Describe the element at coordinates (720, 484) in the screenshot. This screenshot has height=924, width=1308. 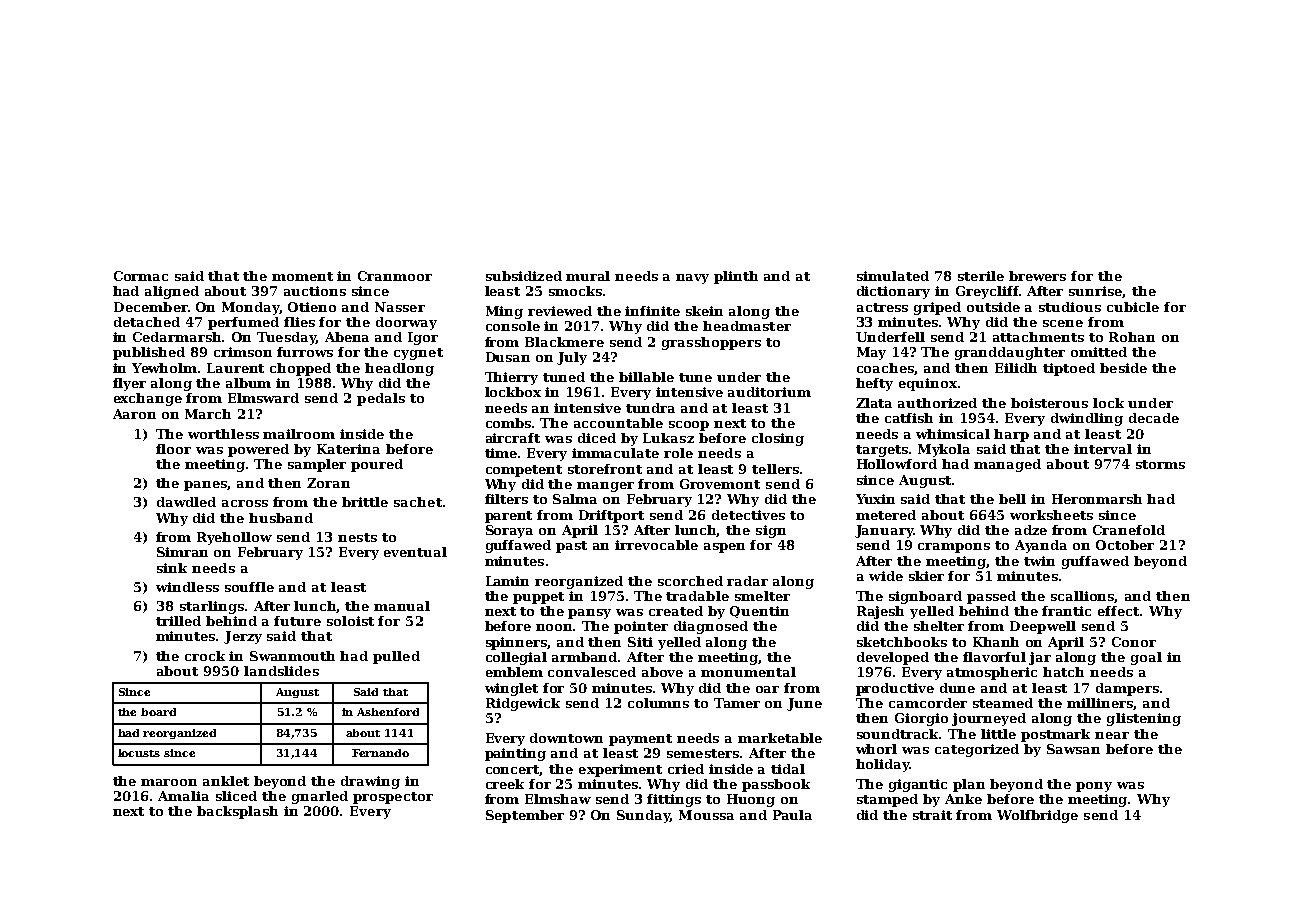
I see `Grovemont` at that location.
